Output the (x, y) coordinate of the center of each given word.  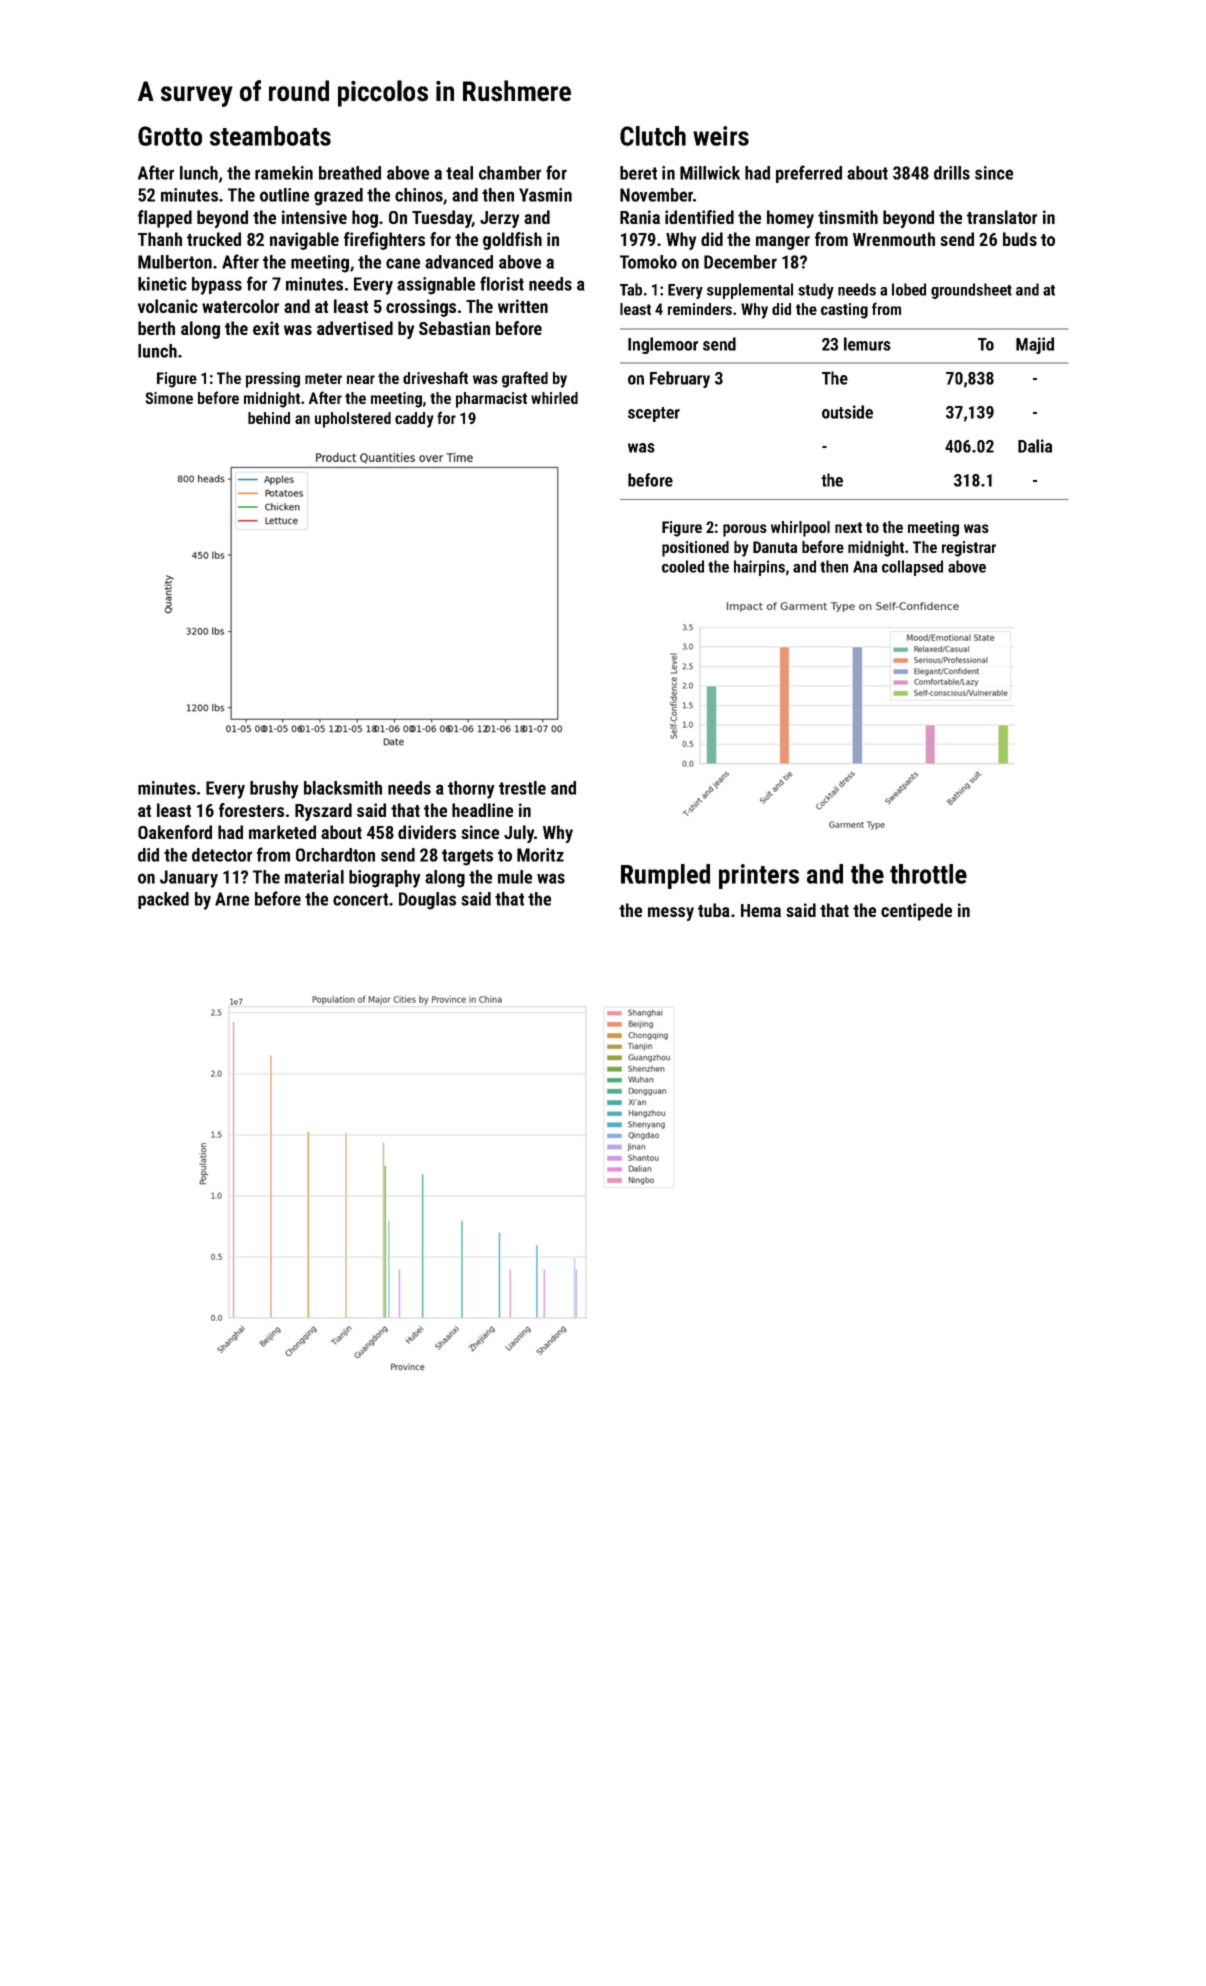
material (314, 877)
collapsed (912, 568)
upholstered (353, 420)
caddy (414, 420)
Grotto (170, 136)
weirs (721, 136)
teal (459, 173)
